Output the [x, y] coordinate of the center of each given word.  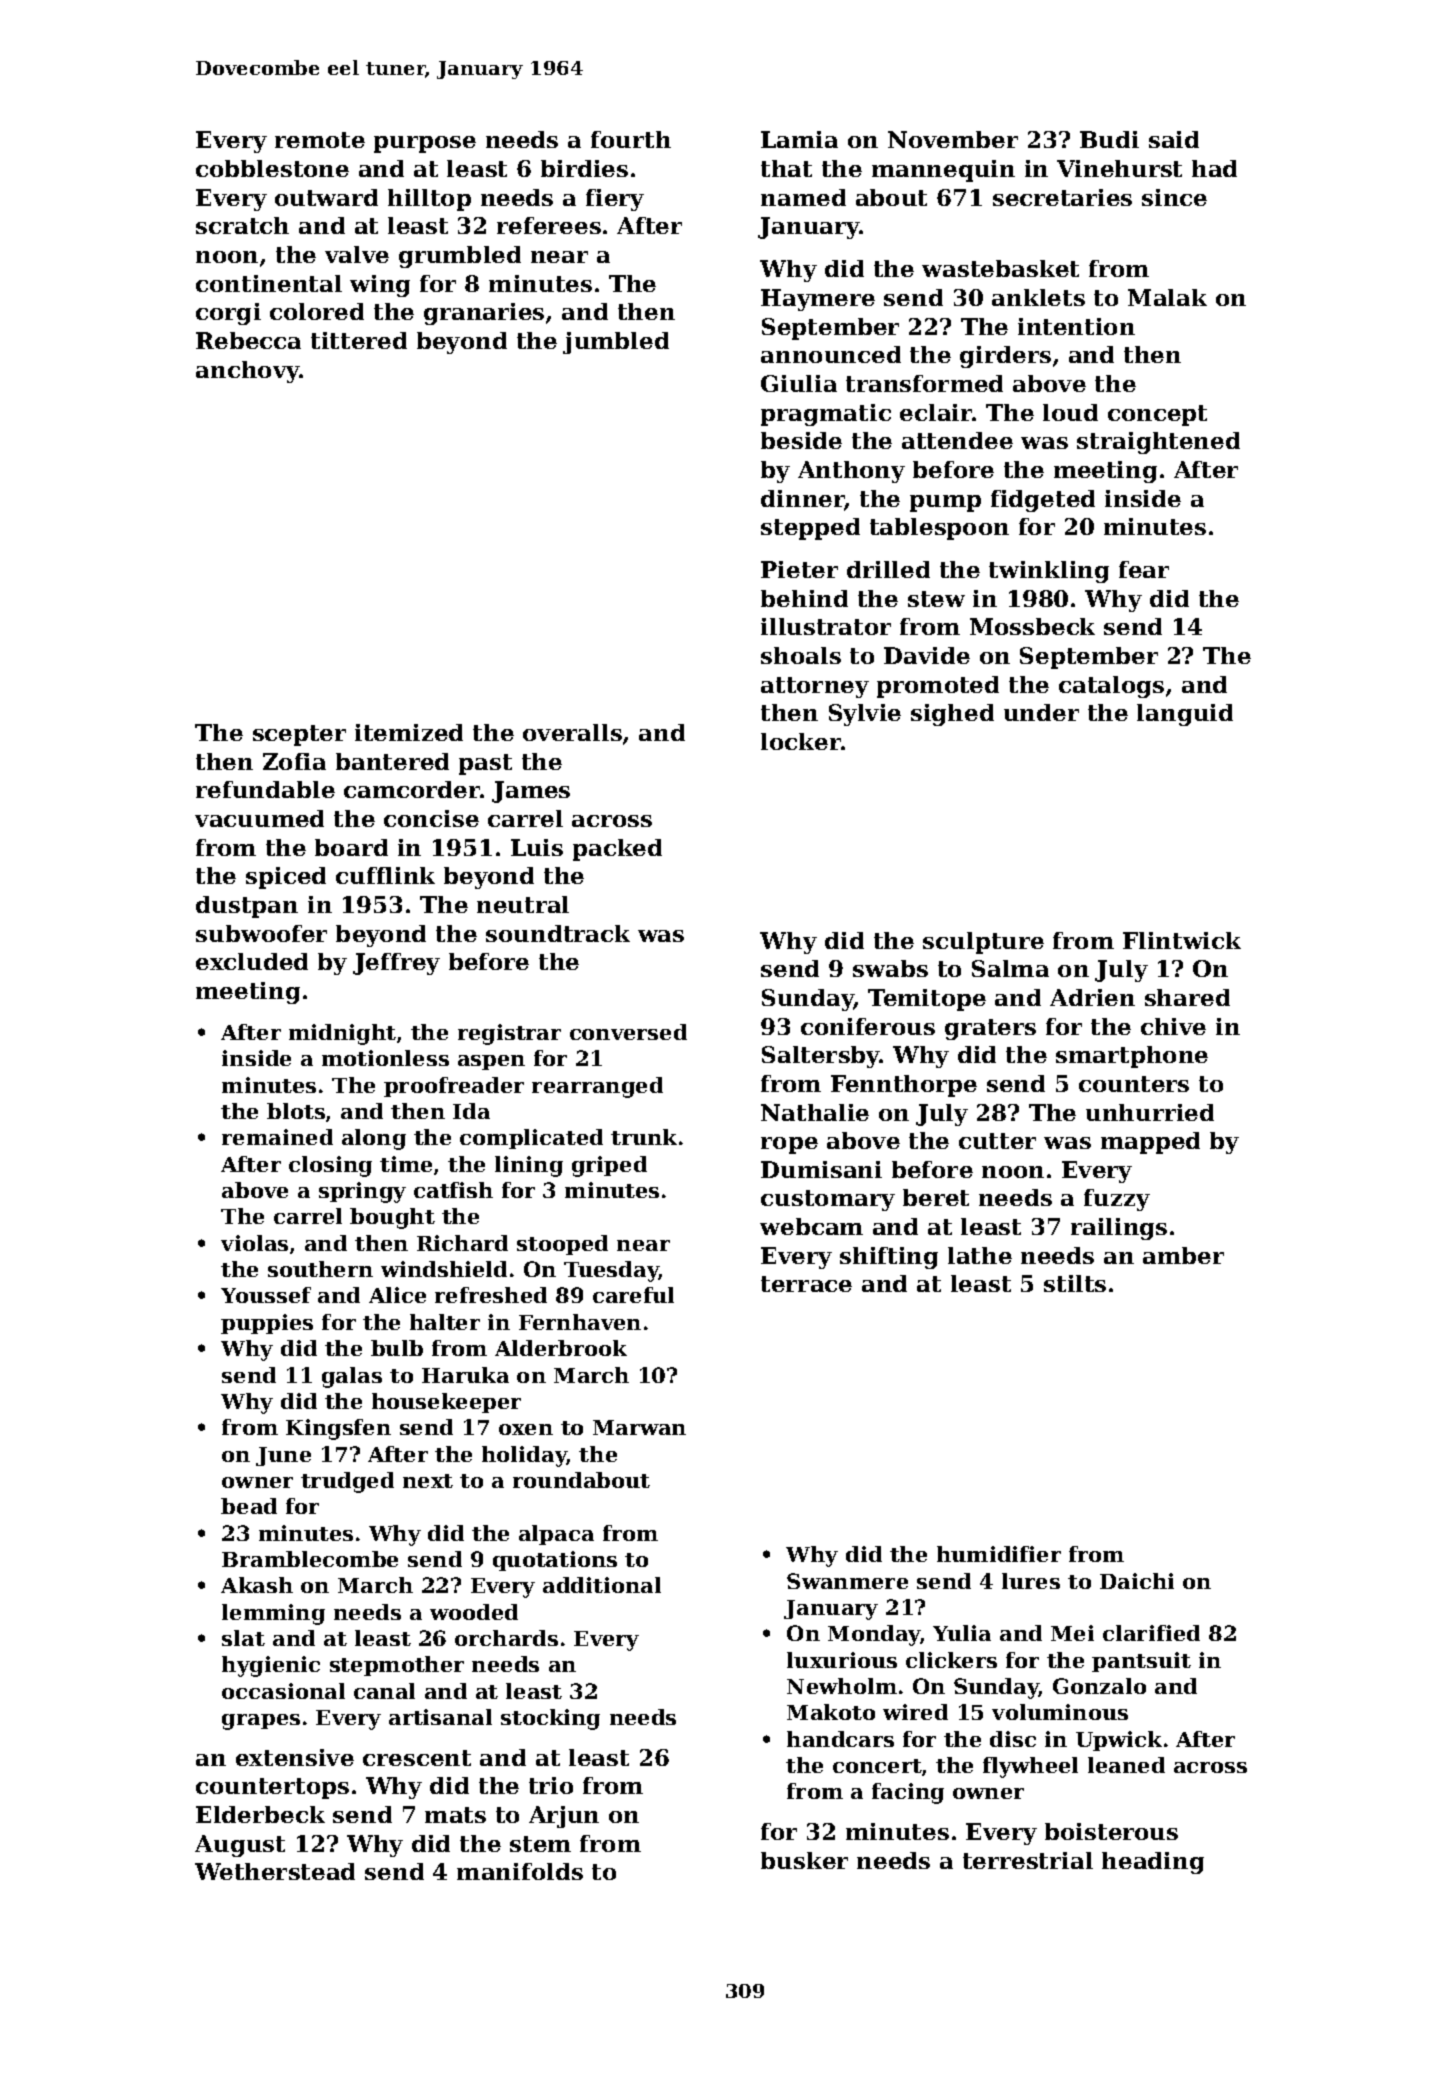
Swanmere [847, 1581]
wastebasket [1000, 268]
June [283, 1456]
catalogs [1111, 687]
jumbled [616, 343]
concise [431, 818]
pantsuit [1141, 1662]
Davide [927, 655]
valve [357, 254]
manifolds [520, 1871]
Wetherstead [275, 1871]
